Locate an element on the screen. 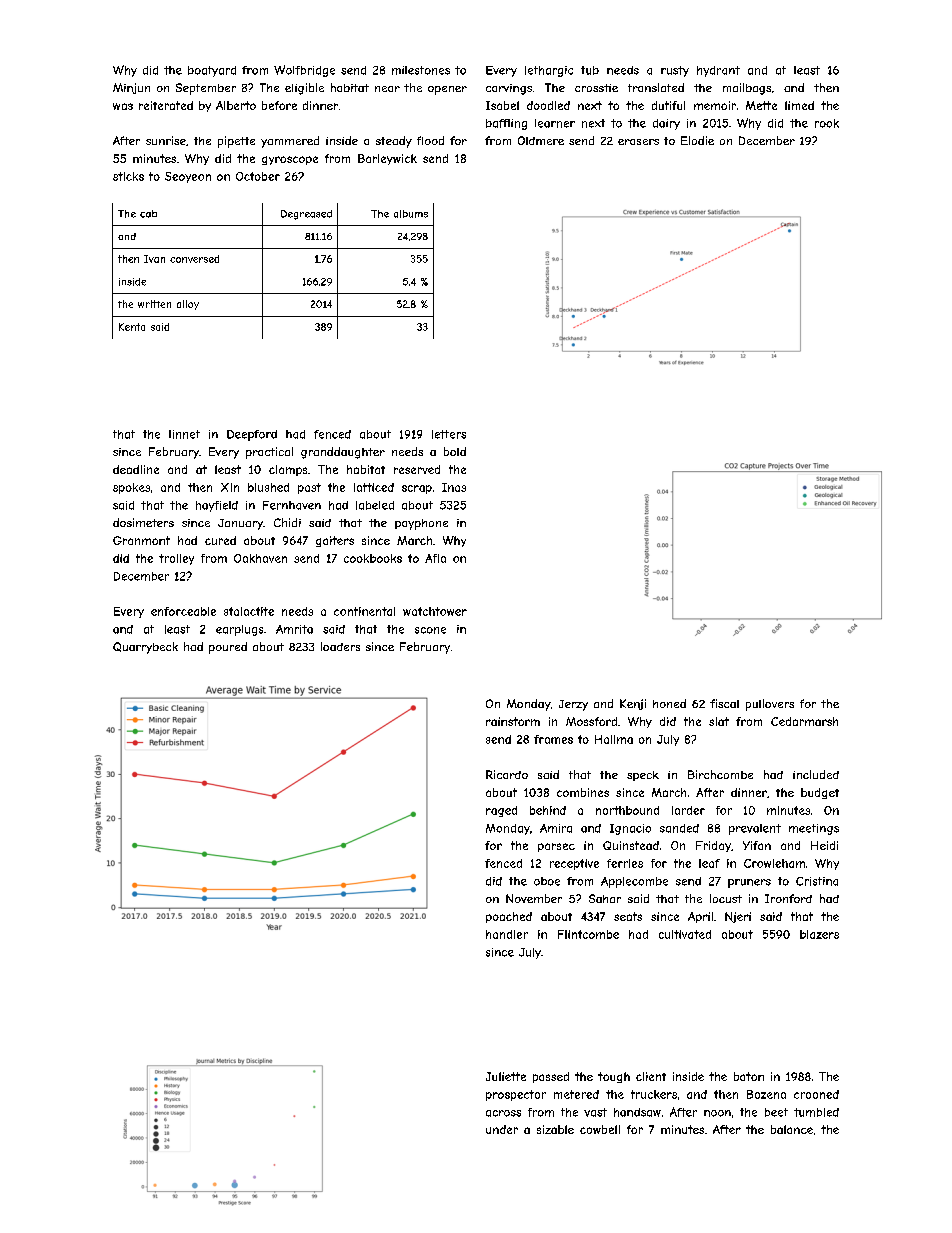 This screenshot has height=1233, width=952. Minjun is located at coordinates (131, 88).
